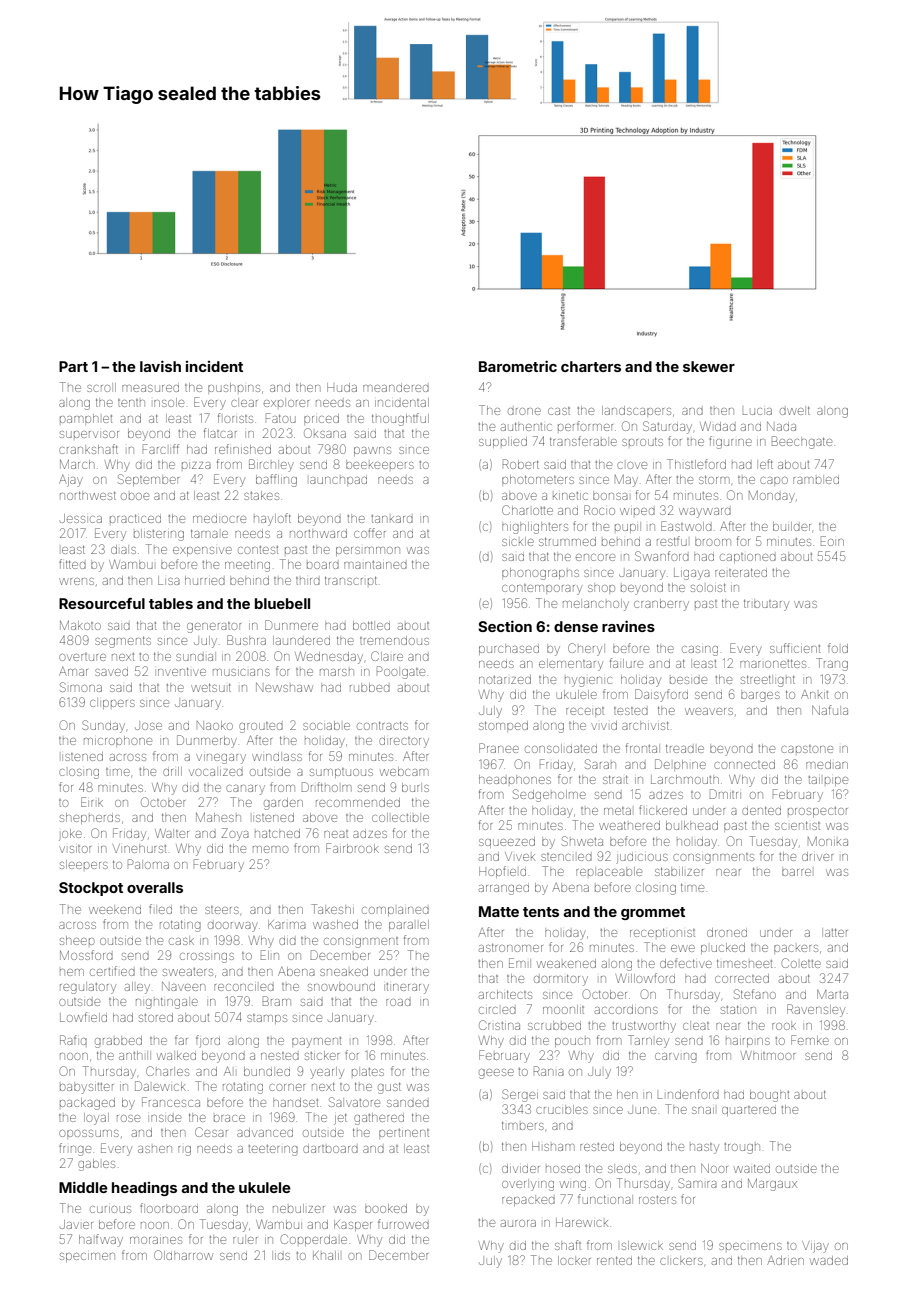 The image size is (908, 1316). Describe the element at coordinates (785, 1260) in the document. I see `Adrien` at that location.
